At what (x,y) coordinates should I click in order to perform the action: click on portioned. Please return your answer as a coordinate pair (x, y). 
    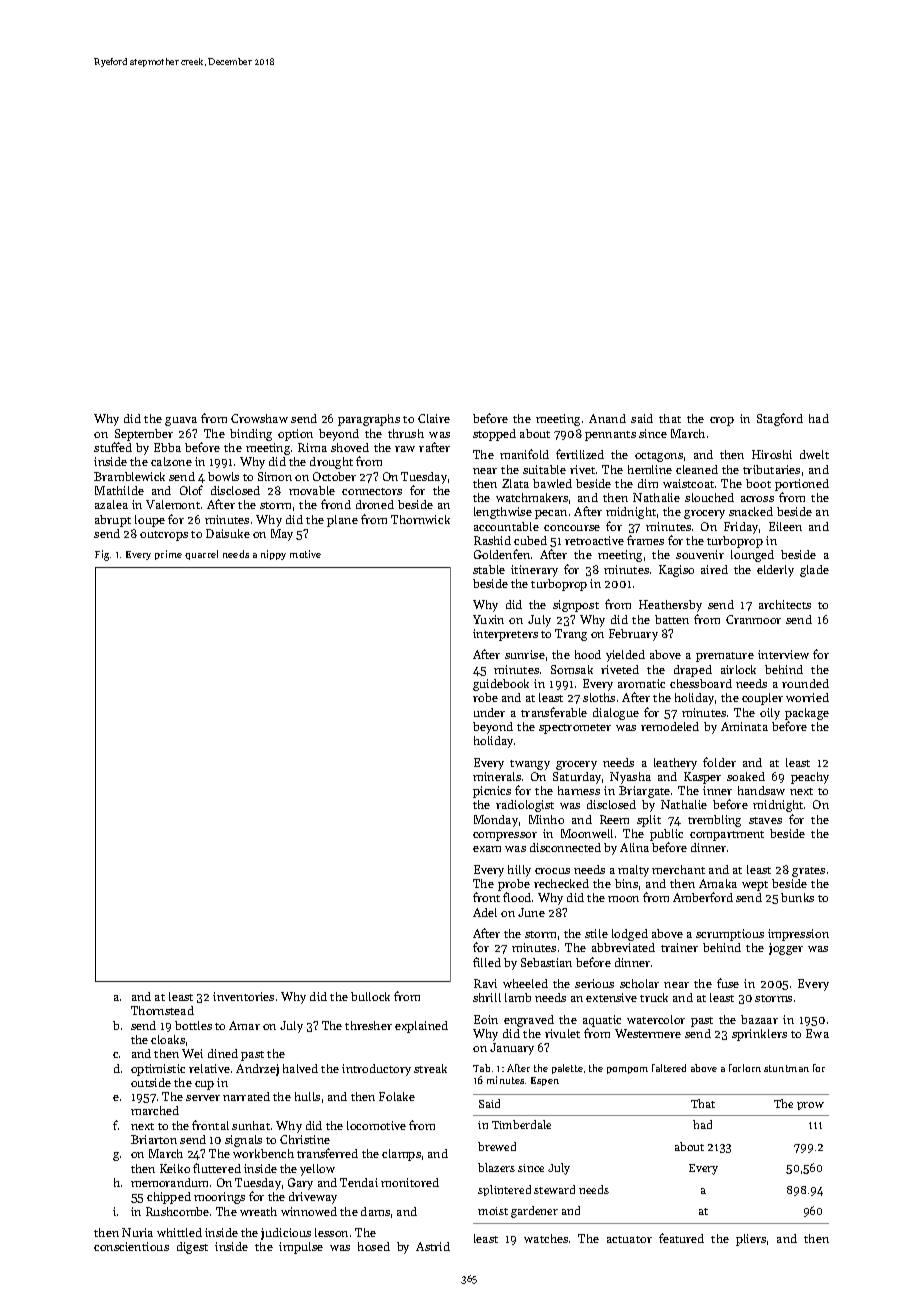
    Looking at the image, I should click on (802, 485).
